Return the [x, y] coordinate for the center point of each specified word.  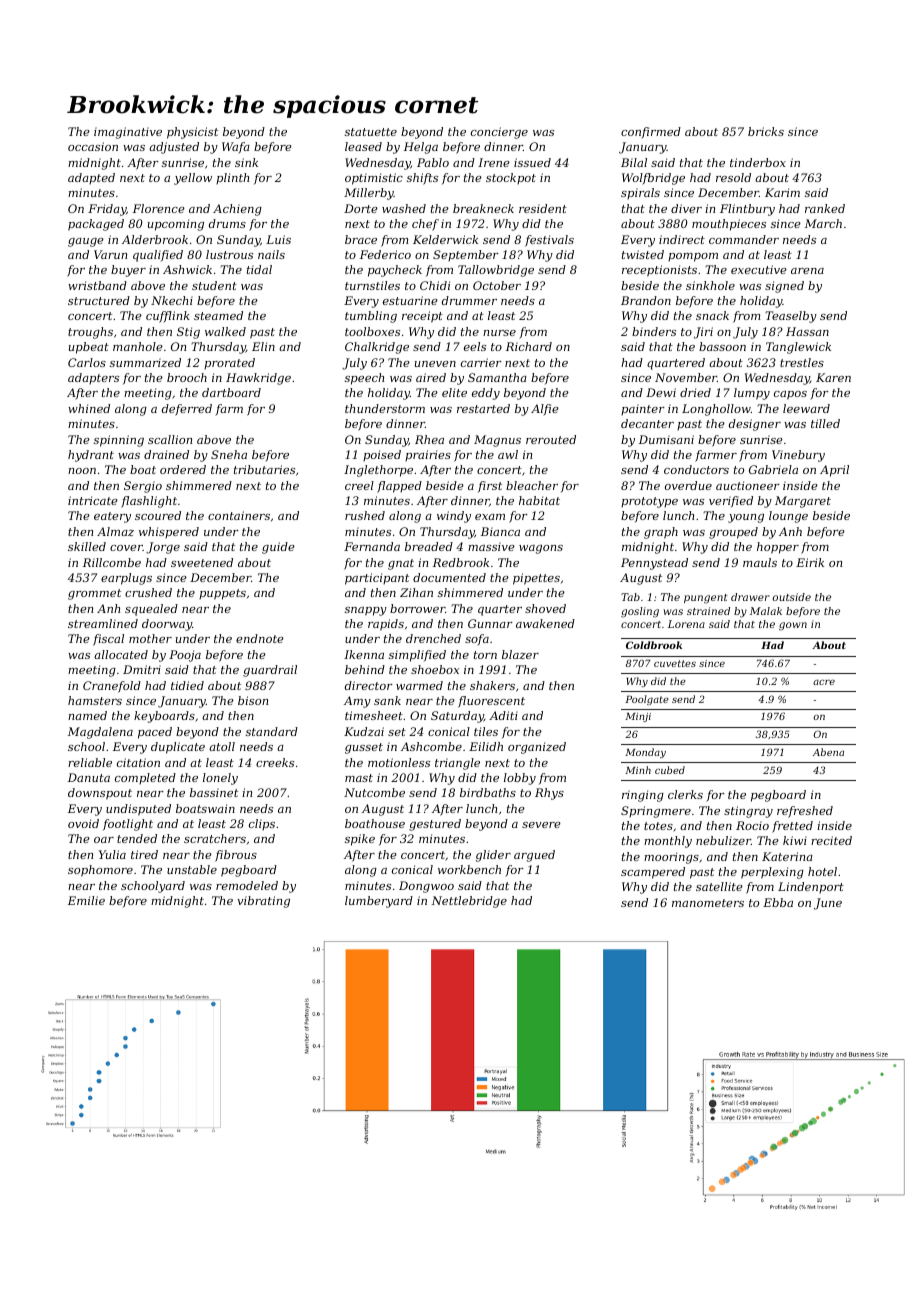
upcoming [176, 225]
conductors [696, 469]
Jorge [163, 548]
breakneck [483, 208]
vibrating [263, 902]
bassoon [722, 346]
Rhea [429, 439]
